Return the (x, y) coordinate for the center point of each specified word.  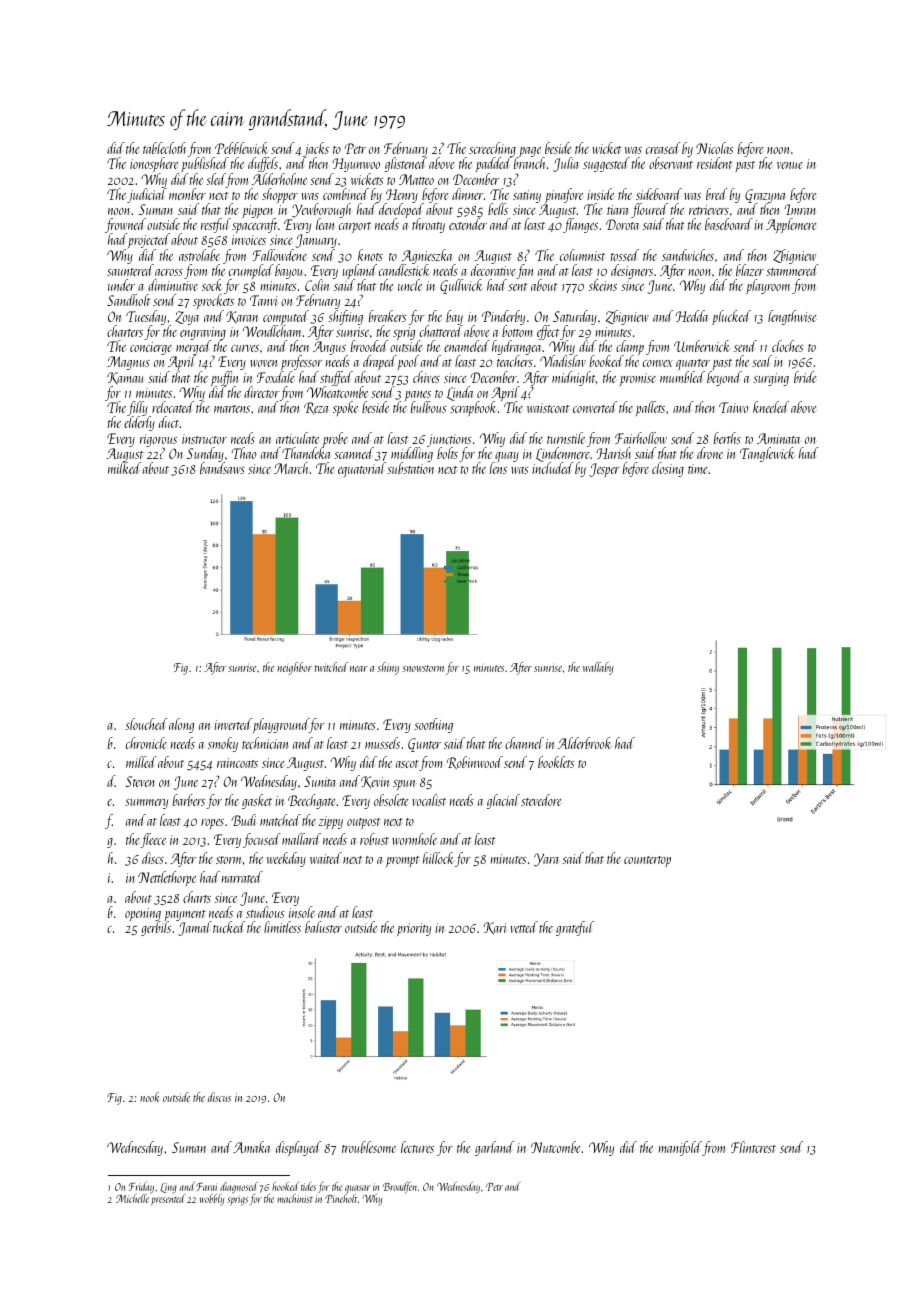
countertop (647, 861)
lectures (417, 1147)
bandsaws (222, 468)
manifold (680, 1148)
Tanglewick (767, 454)
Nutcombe (556, 1147)
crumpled (251, 272)
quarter (693, 364)
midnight (573, 378)
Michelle (132, 1198)
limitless (282, 927)
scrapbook (474, 409)
